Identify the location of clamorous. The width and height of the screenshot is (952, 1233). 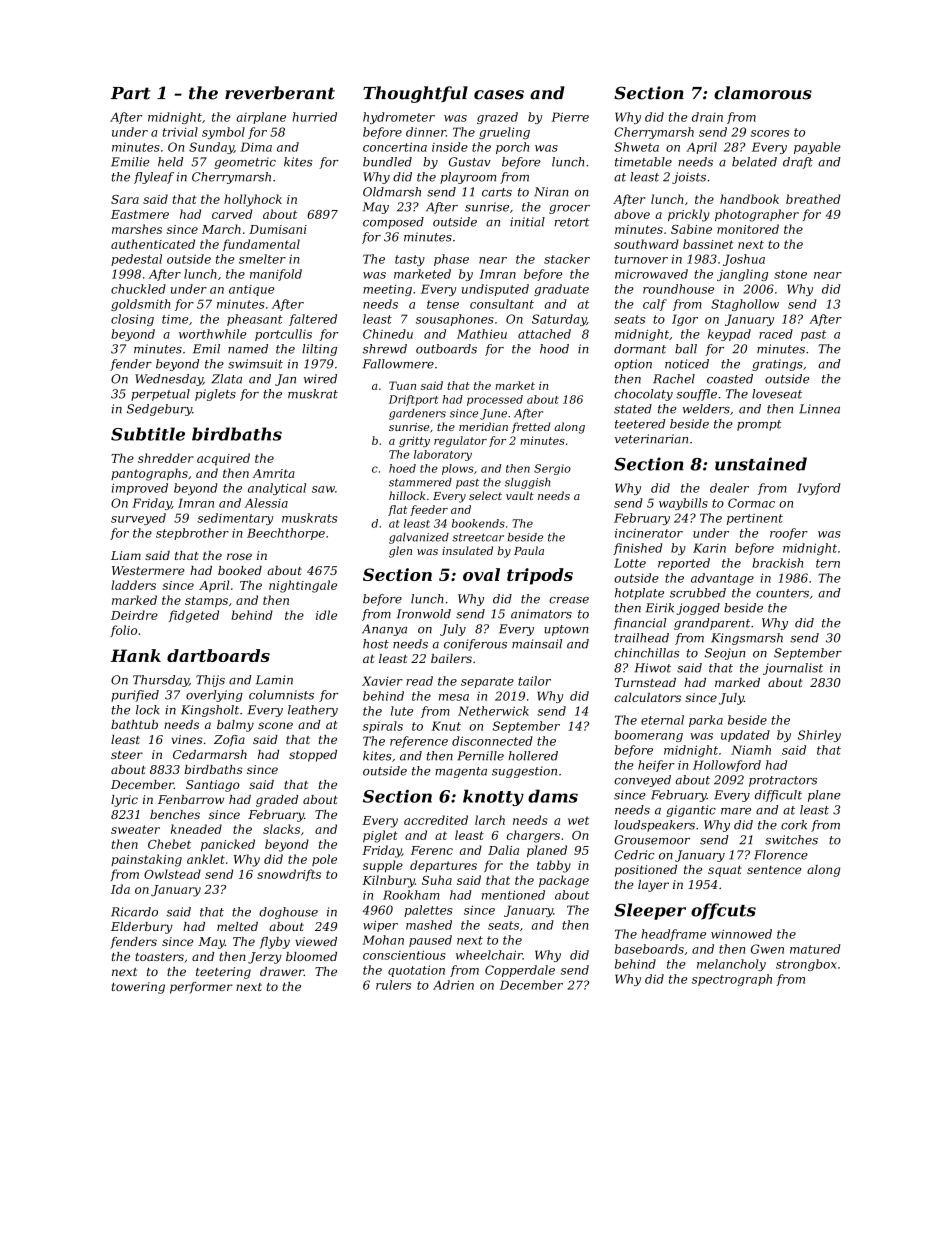
(763, 93).
